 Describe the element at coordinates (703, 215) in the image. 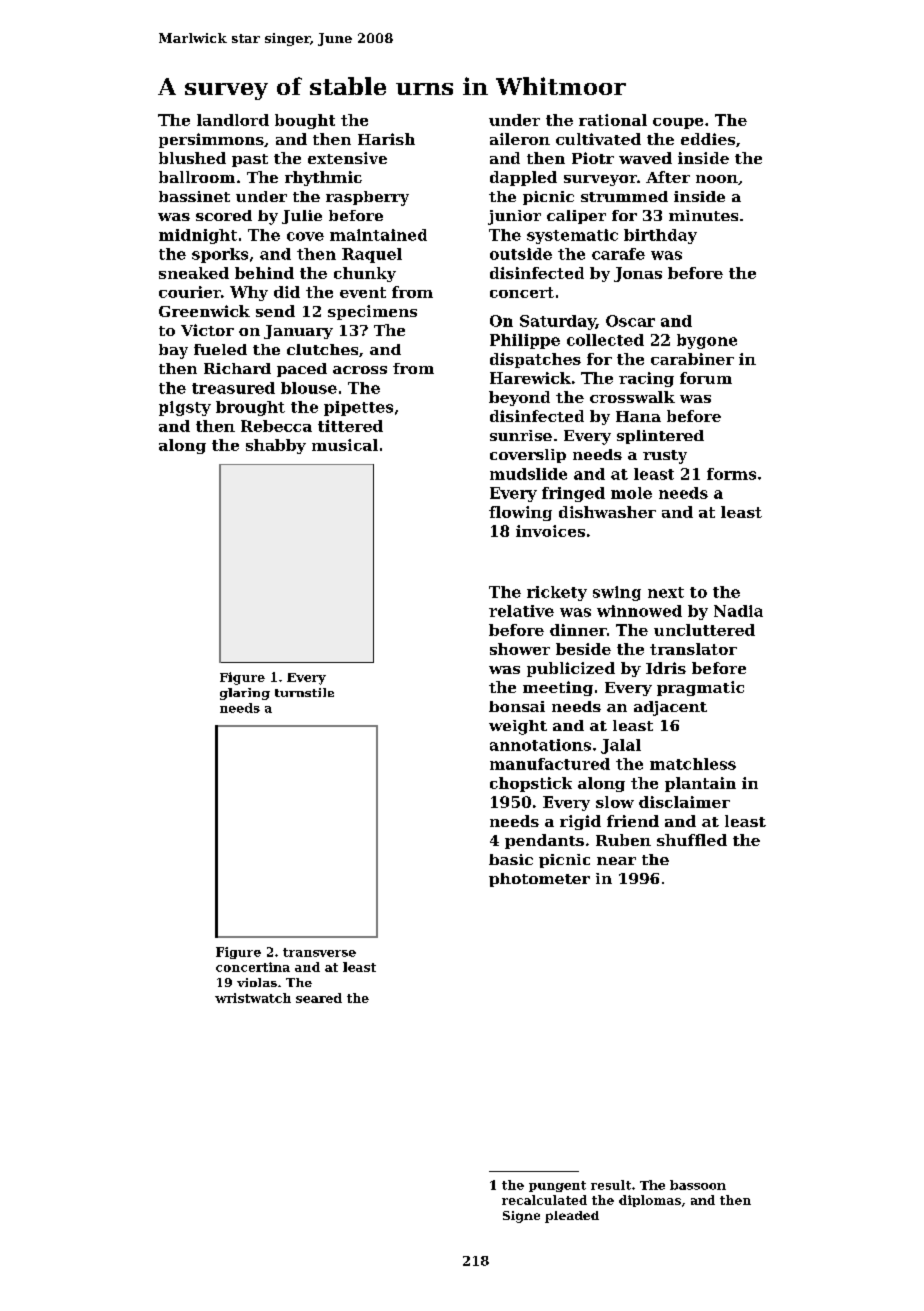

I see `minutes` at that location.
